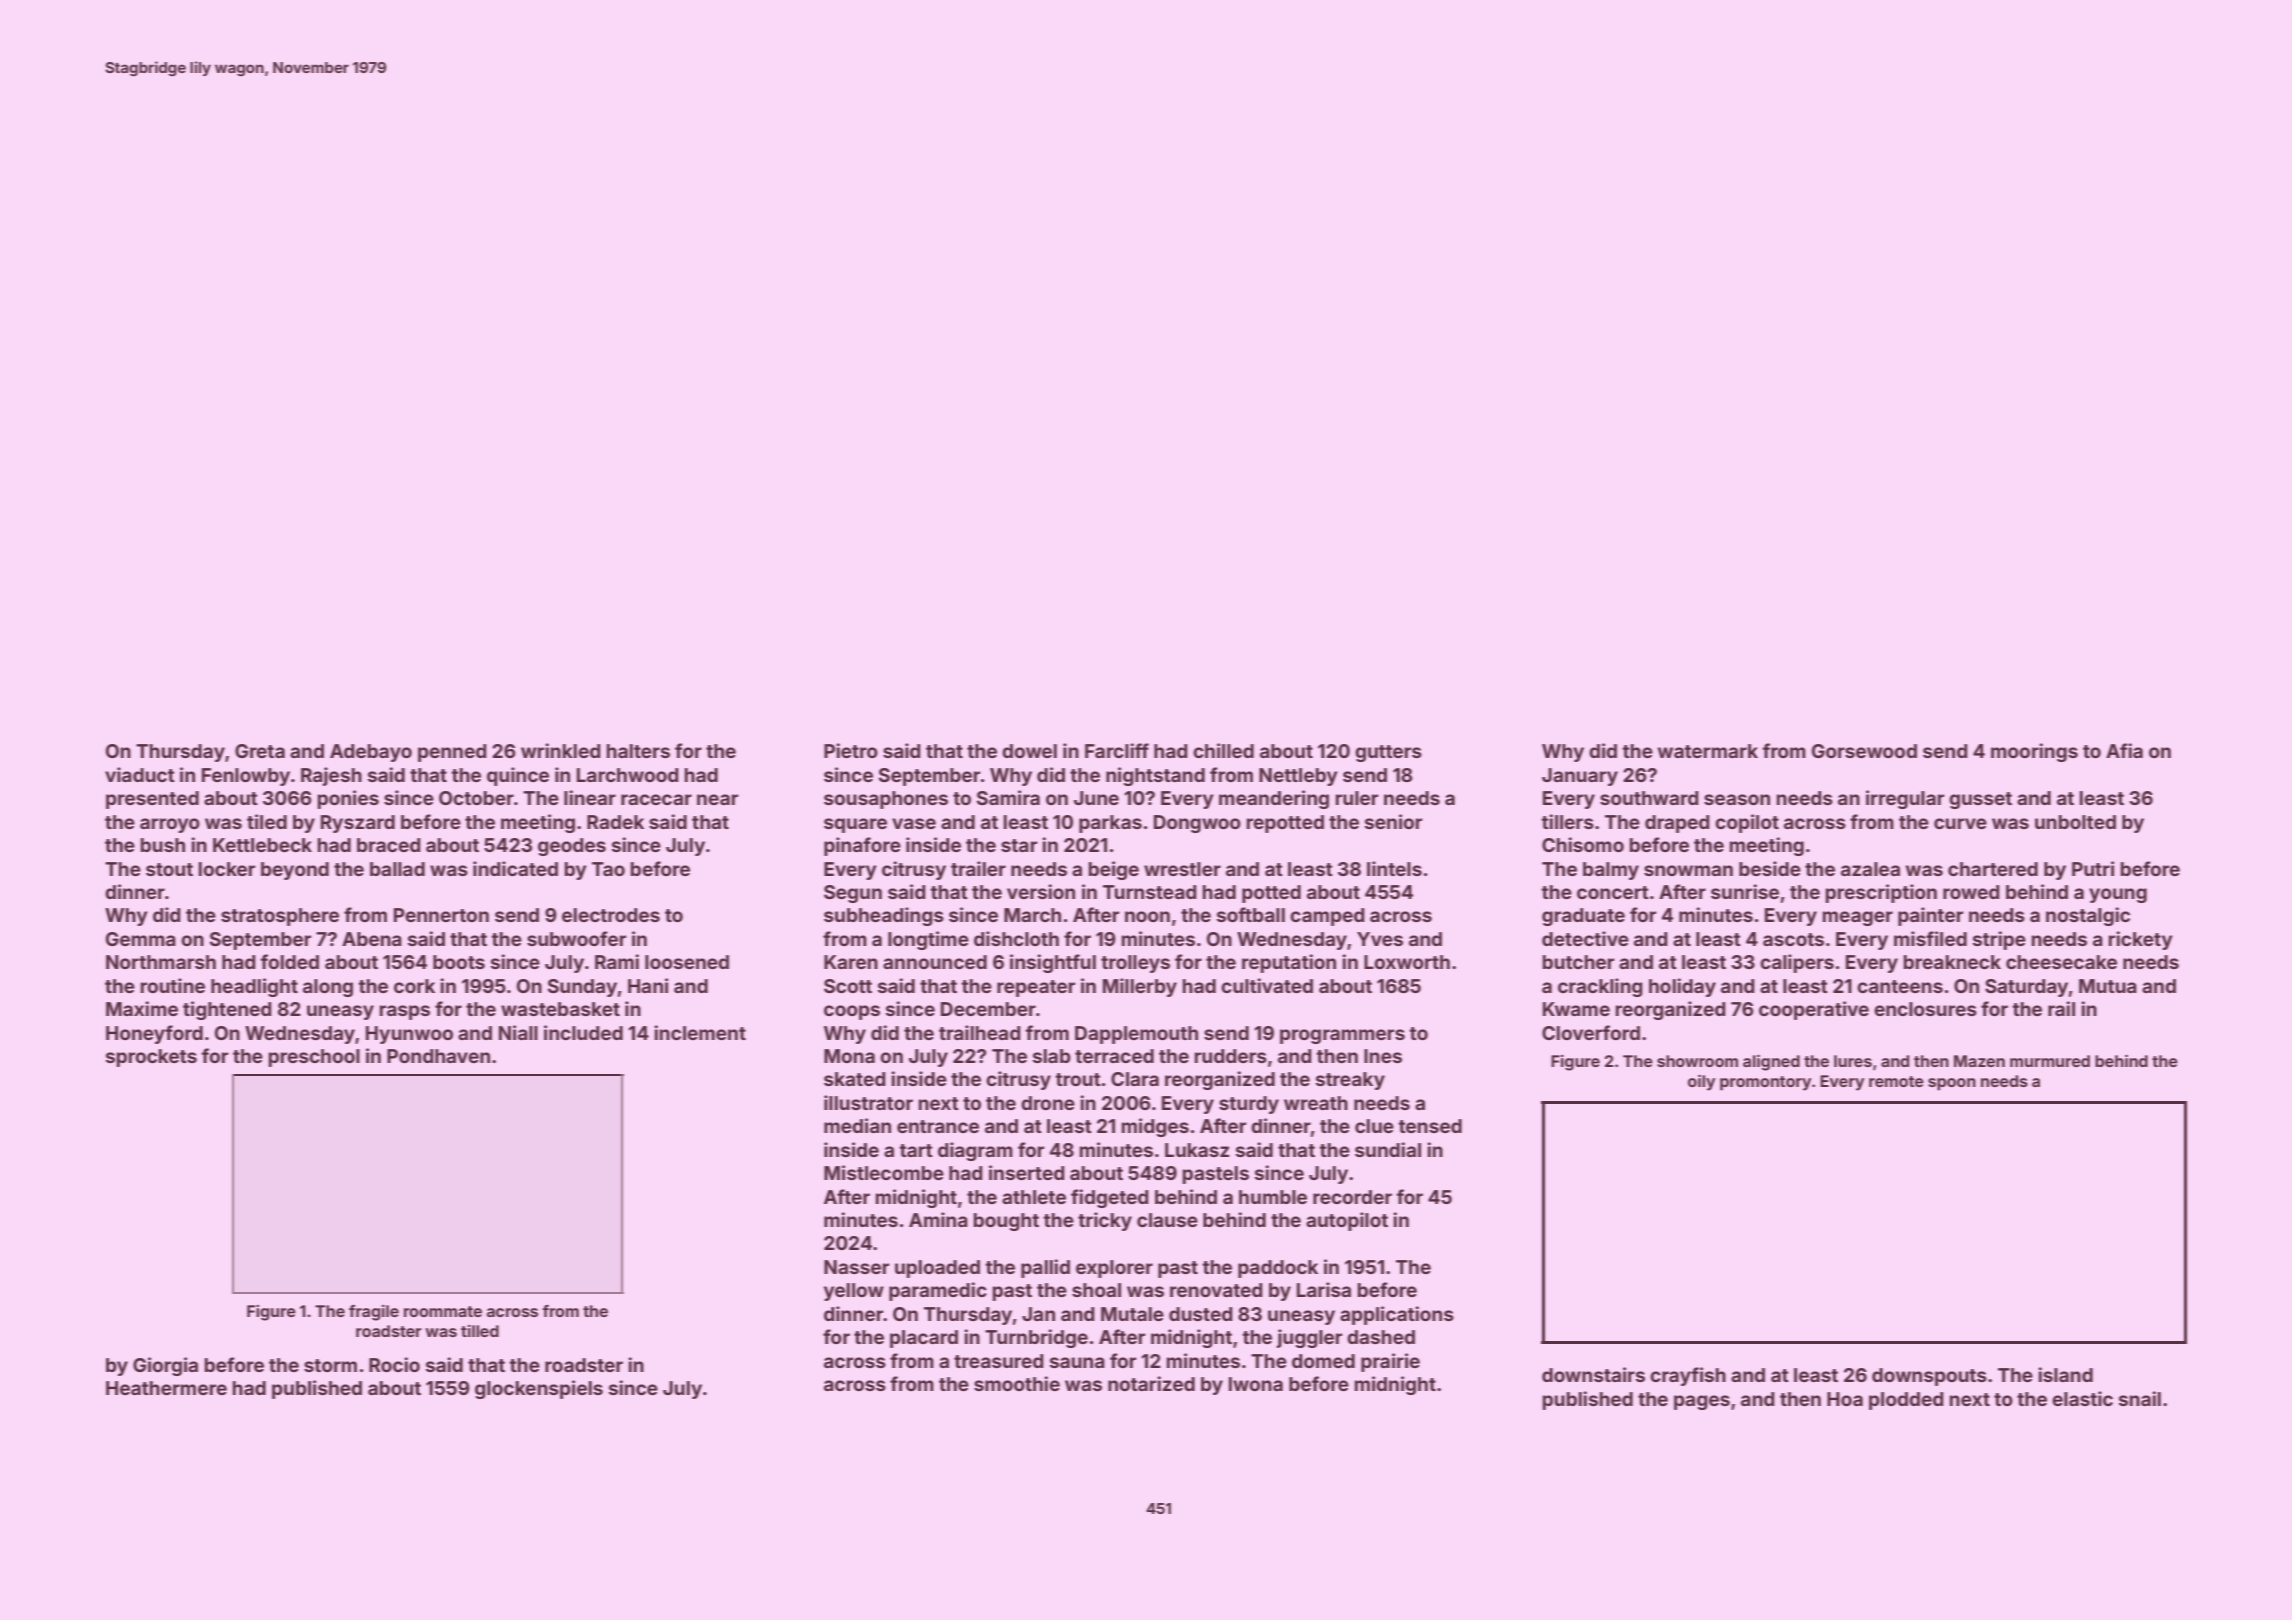 This screenshot has width=2292, height=1620. I want to click on young, so click(2118, 895).
